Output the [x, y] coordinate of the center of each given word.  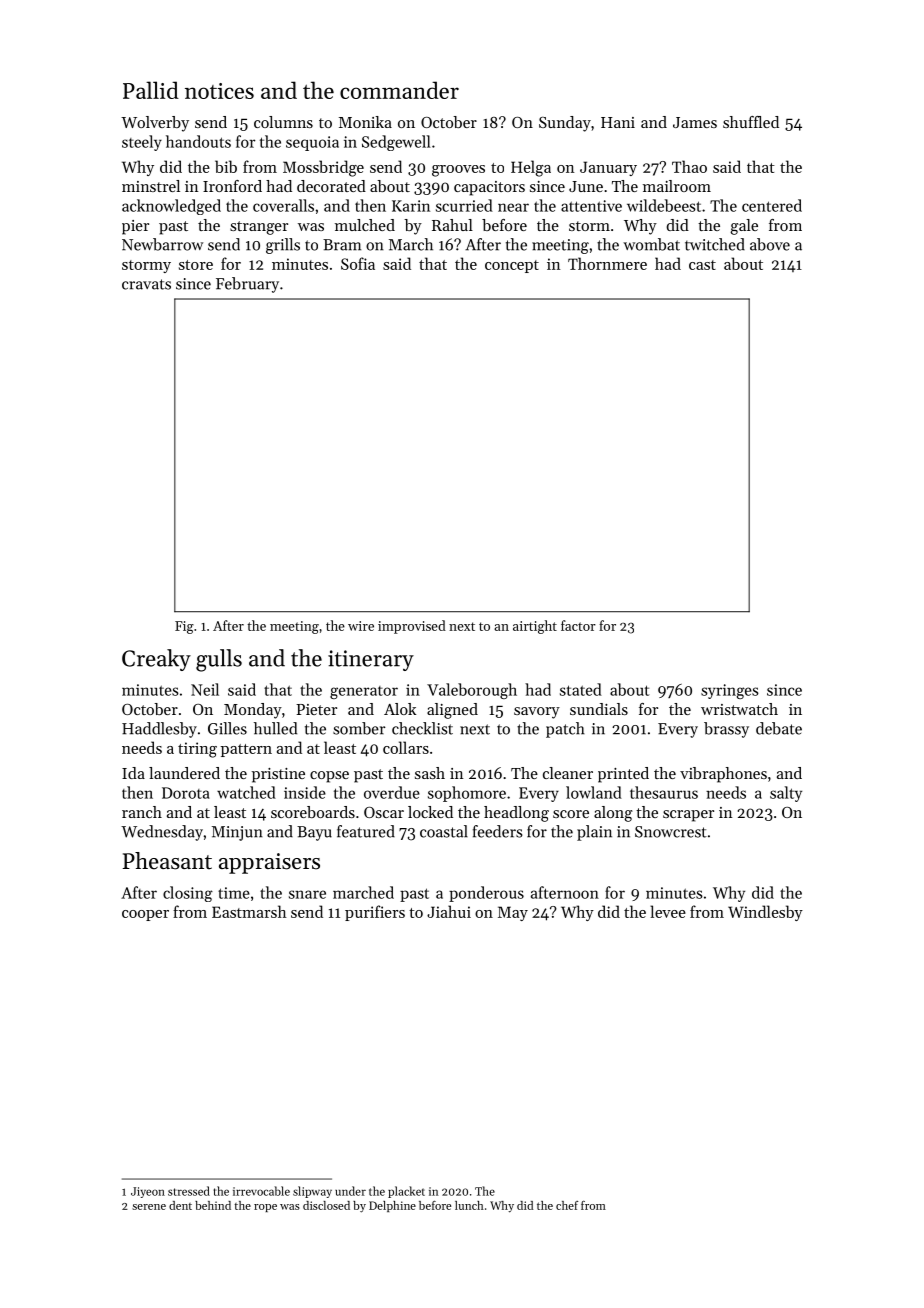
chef [567, 1205]
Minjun [237, 833]
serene [149, 1207]
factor [578, 625]
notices [219, 91]
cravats [146, 284]
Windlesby [765, 913]
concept [512, 266]
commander [399, 90]
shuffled [751, 122]
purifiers [375, 913]
